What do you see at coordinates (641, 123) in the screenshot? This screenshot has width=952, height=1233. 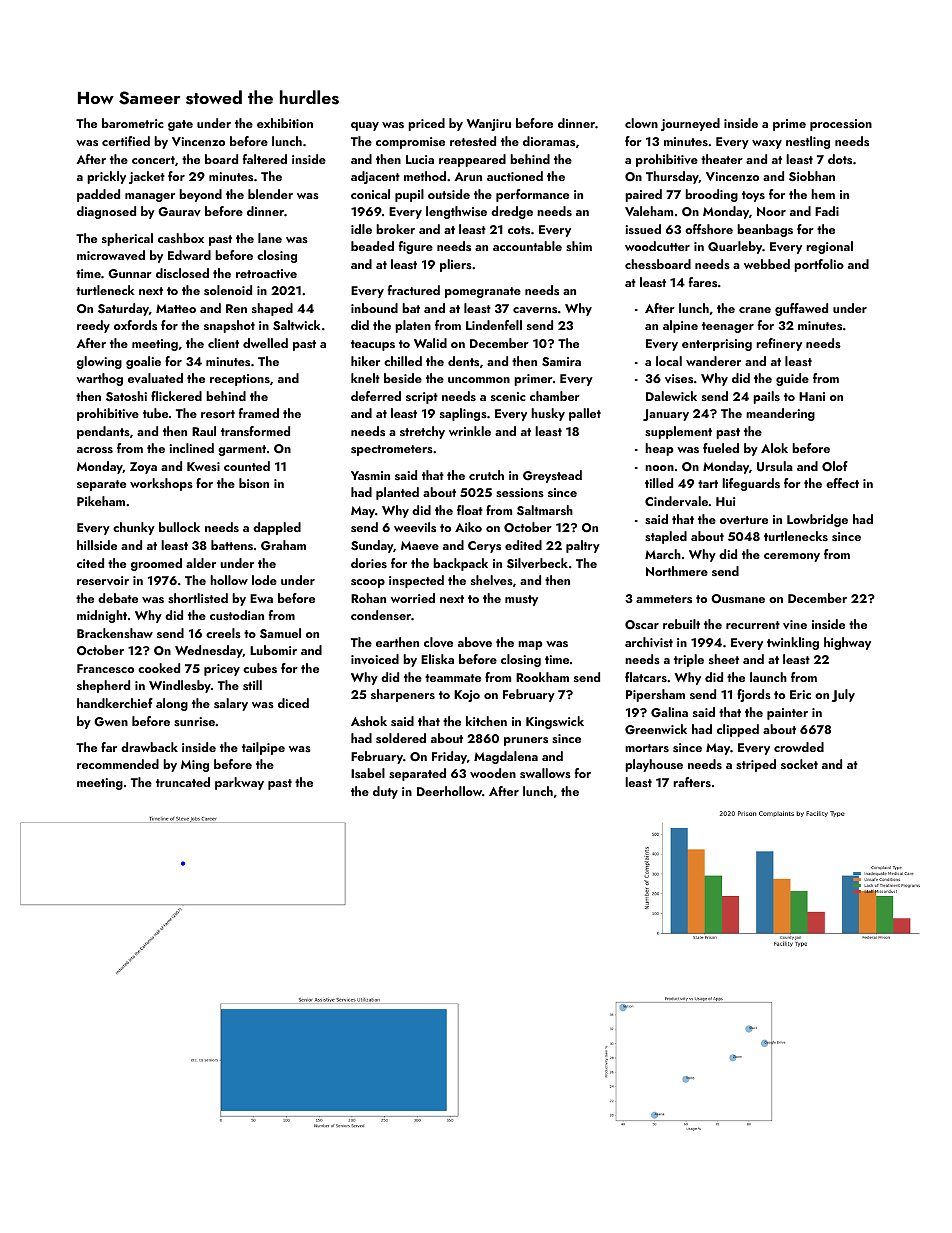 I see `clown` at bounding box center [641, 123].
